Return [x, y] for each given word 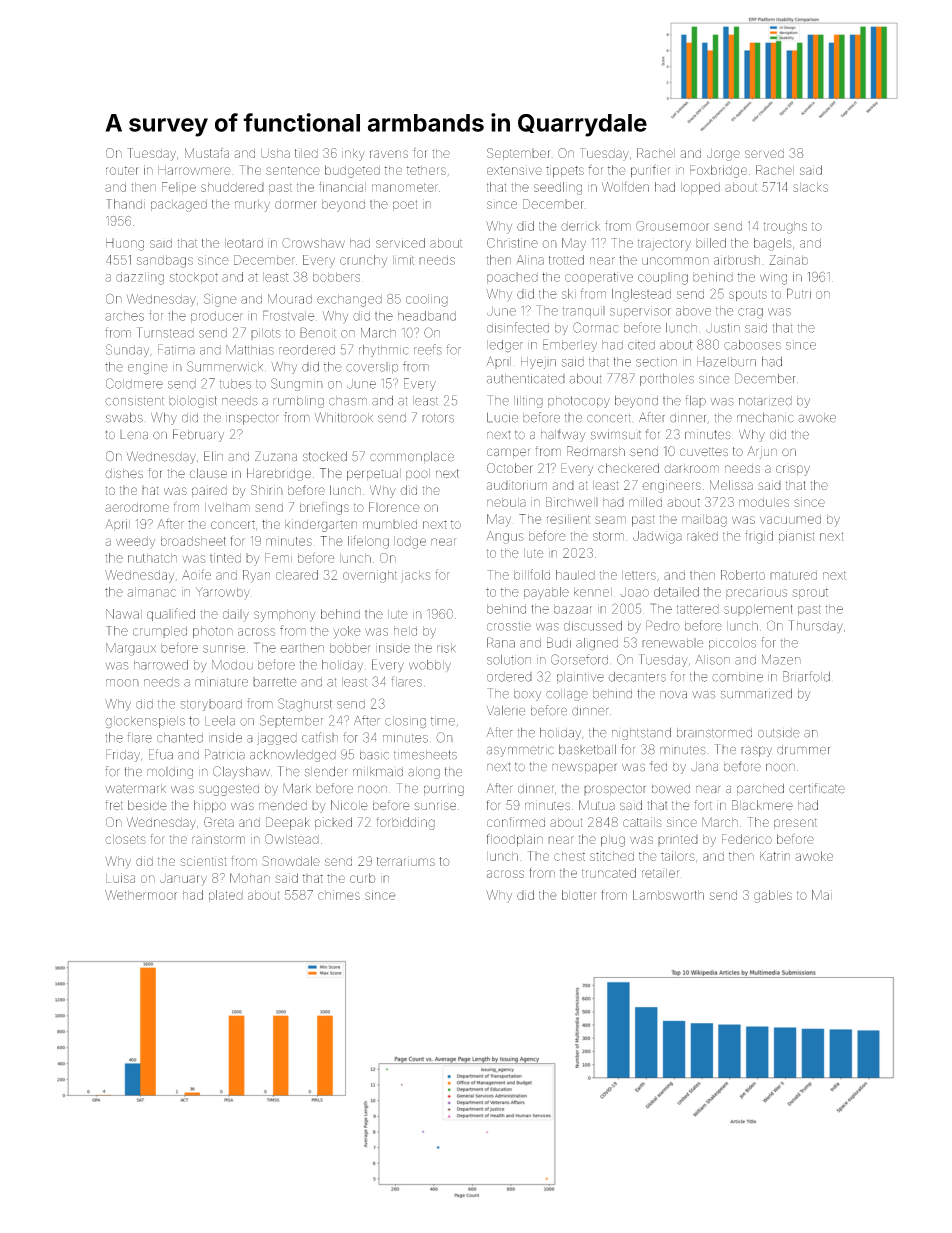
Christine [512, 243]
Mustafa [207, 153]
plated [226, 896]
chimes [339, 895]
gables [773, 896]
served [764, 153]
